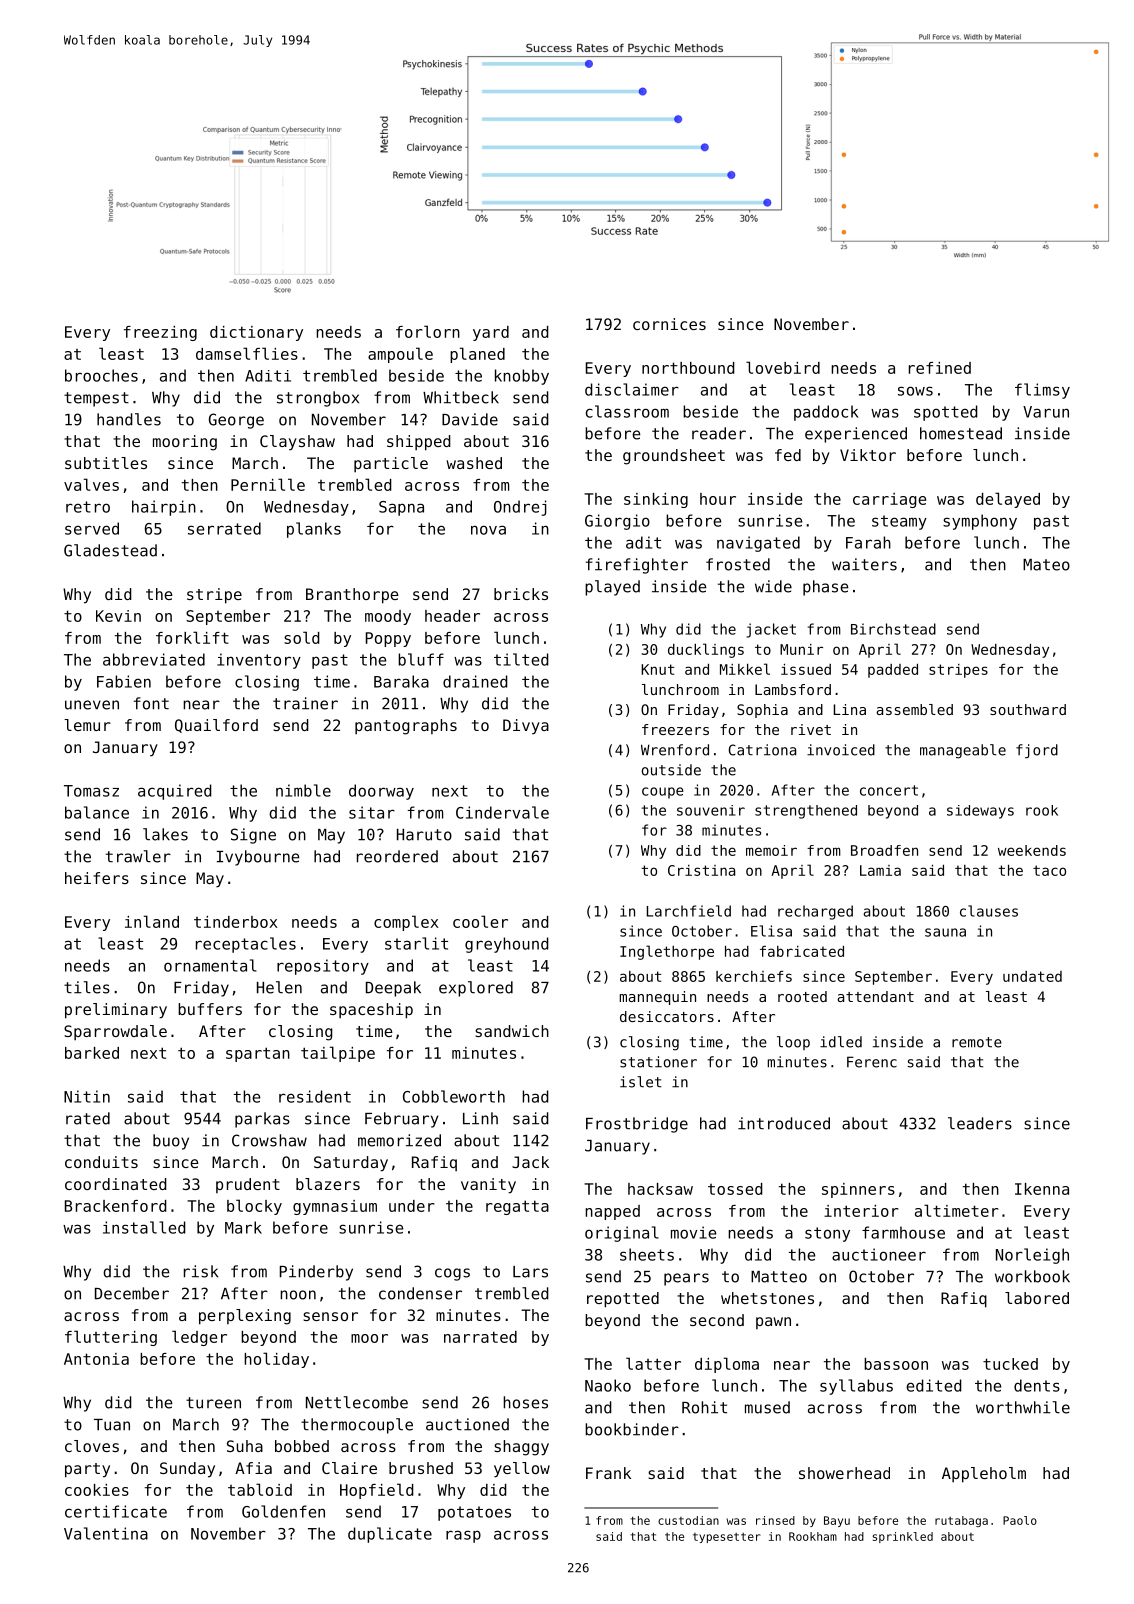 This image has height=1604, width=1134. Describe the element at coordinates (793, 1043) in the image. I see `loop` at that location.
